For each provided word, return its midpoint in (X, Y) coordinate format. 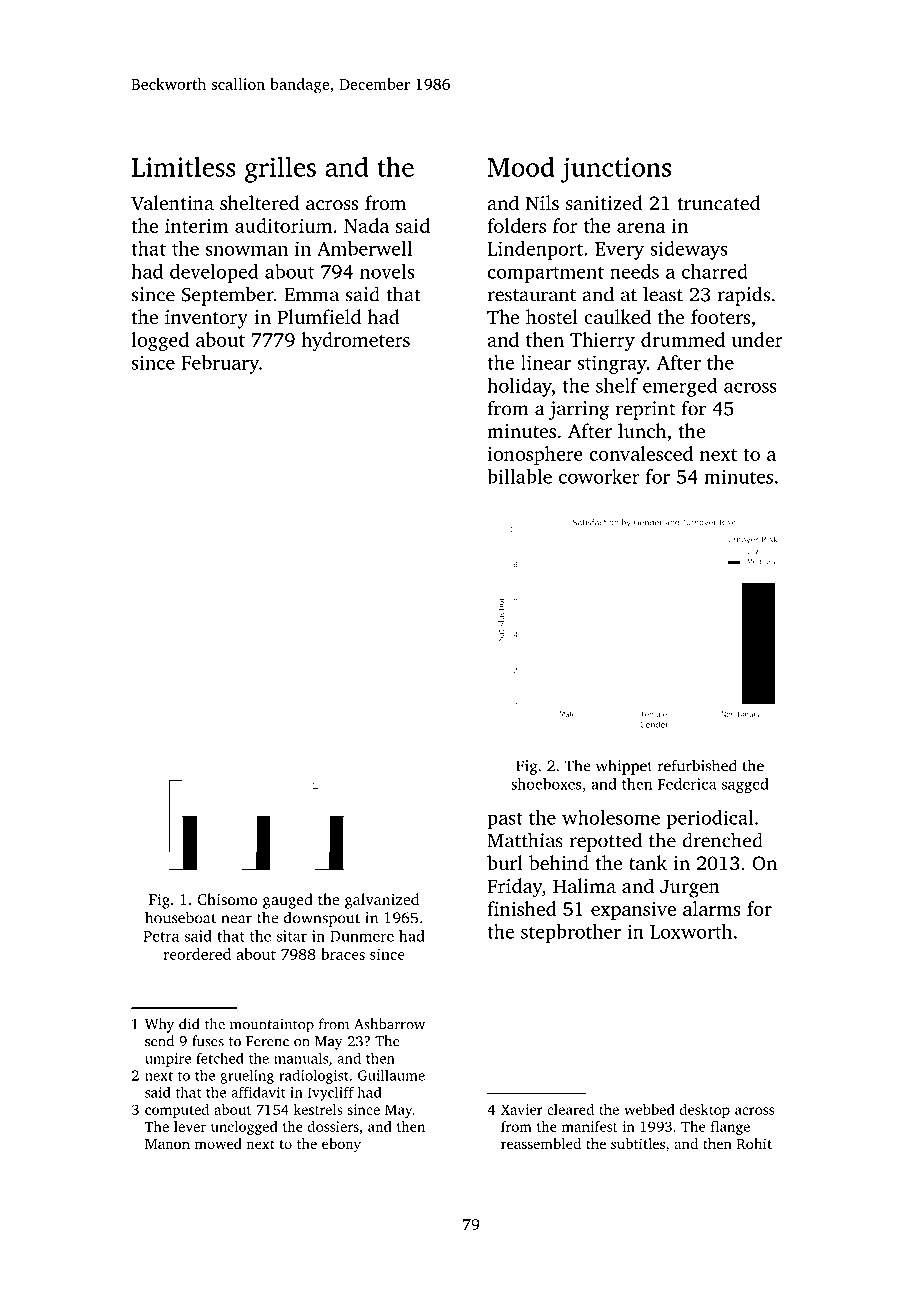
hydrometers (355, 341)
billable (519, 476)
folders (516, 225)
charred (715, 271)
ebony (341, 1145)
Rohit (754, 1143)
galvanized (382, 901)
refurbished (697, 765)
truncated (719, 202)
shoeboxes (546, 784)
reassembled (541, 1143)
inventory (206, 319)
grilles (280, 169)
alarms (711, 908)
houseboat (180, 917)
